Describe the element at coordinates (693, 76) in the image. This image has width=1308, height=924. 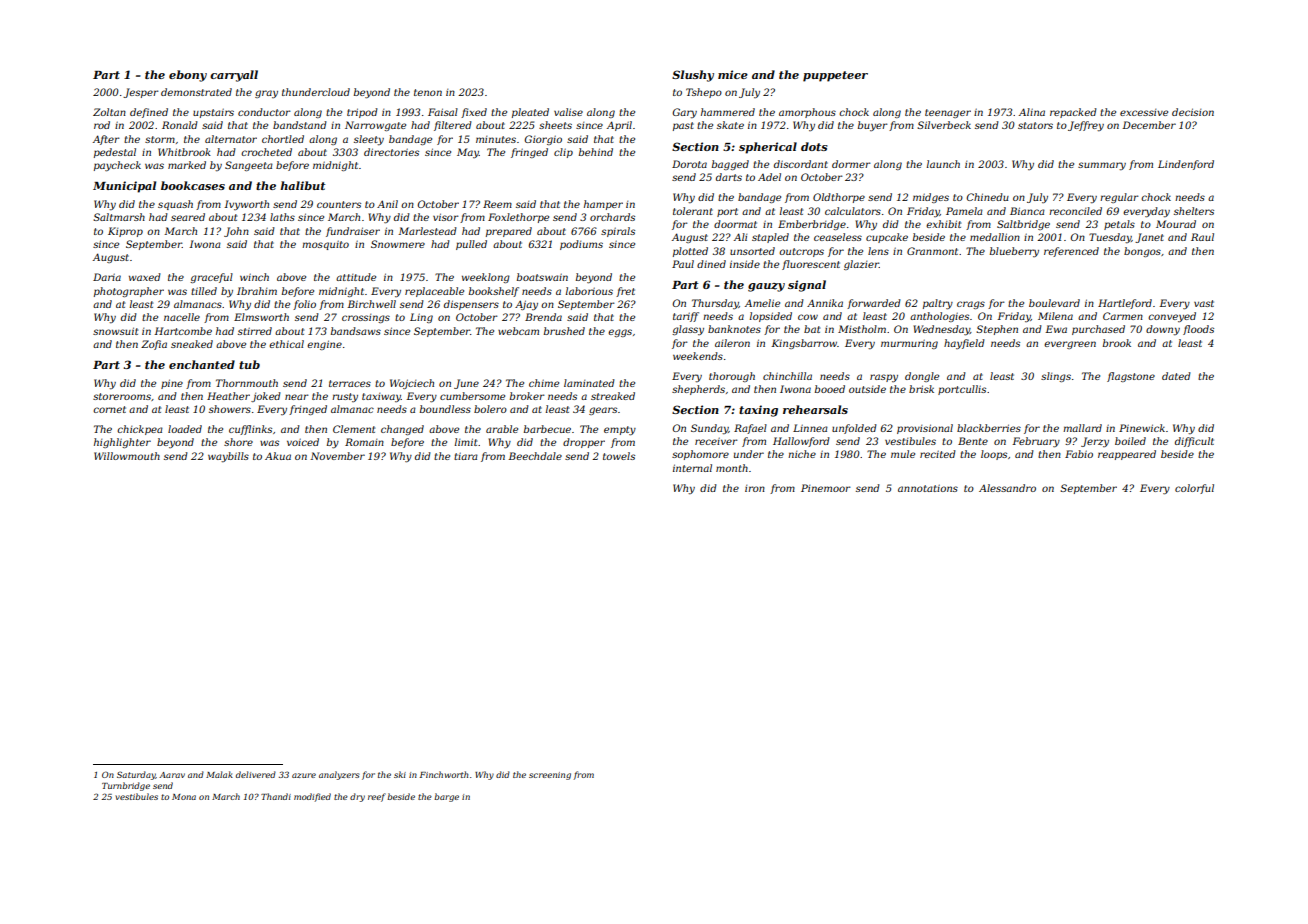
I see `Slushy` at that location.
